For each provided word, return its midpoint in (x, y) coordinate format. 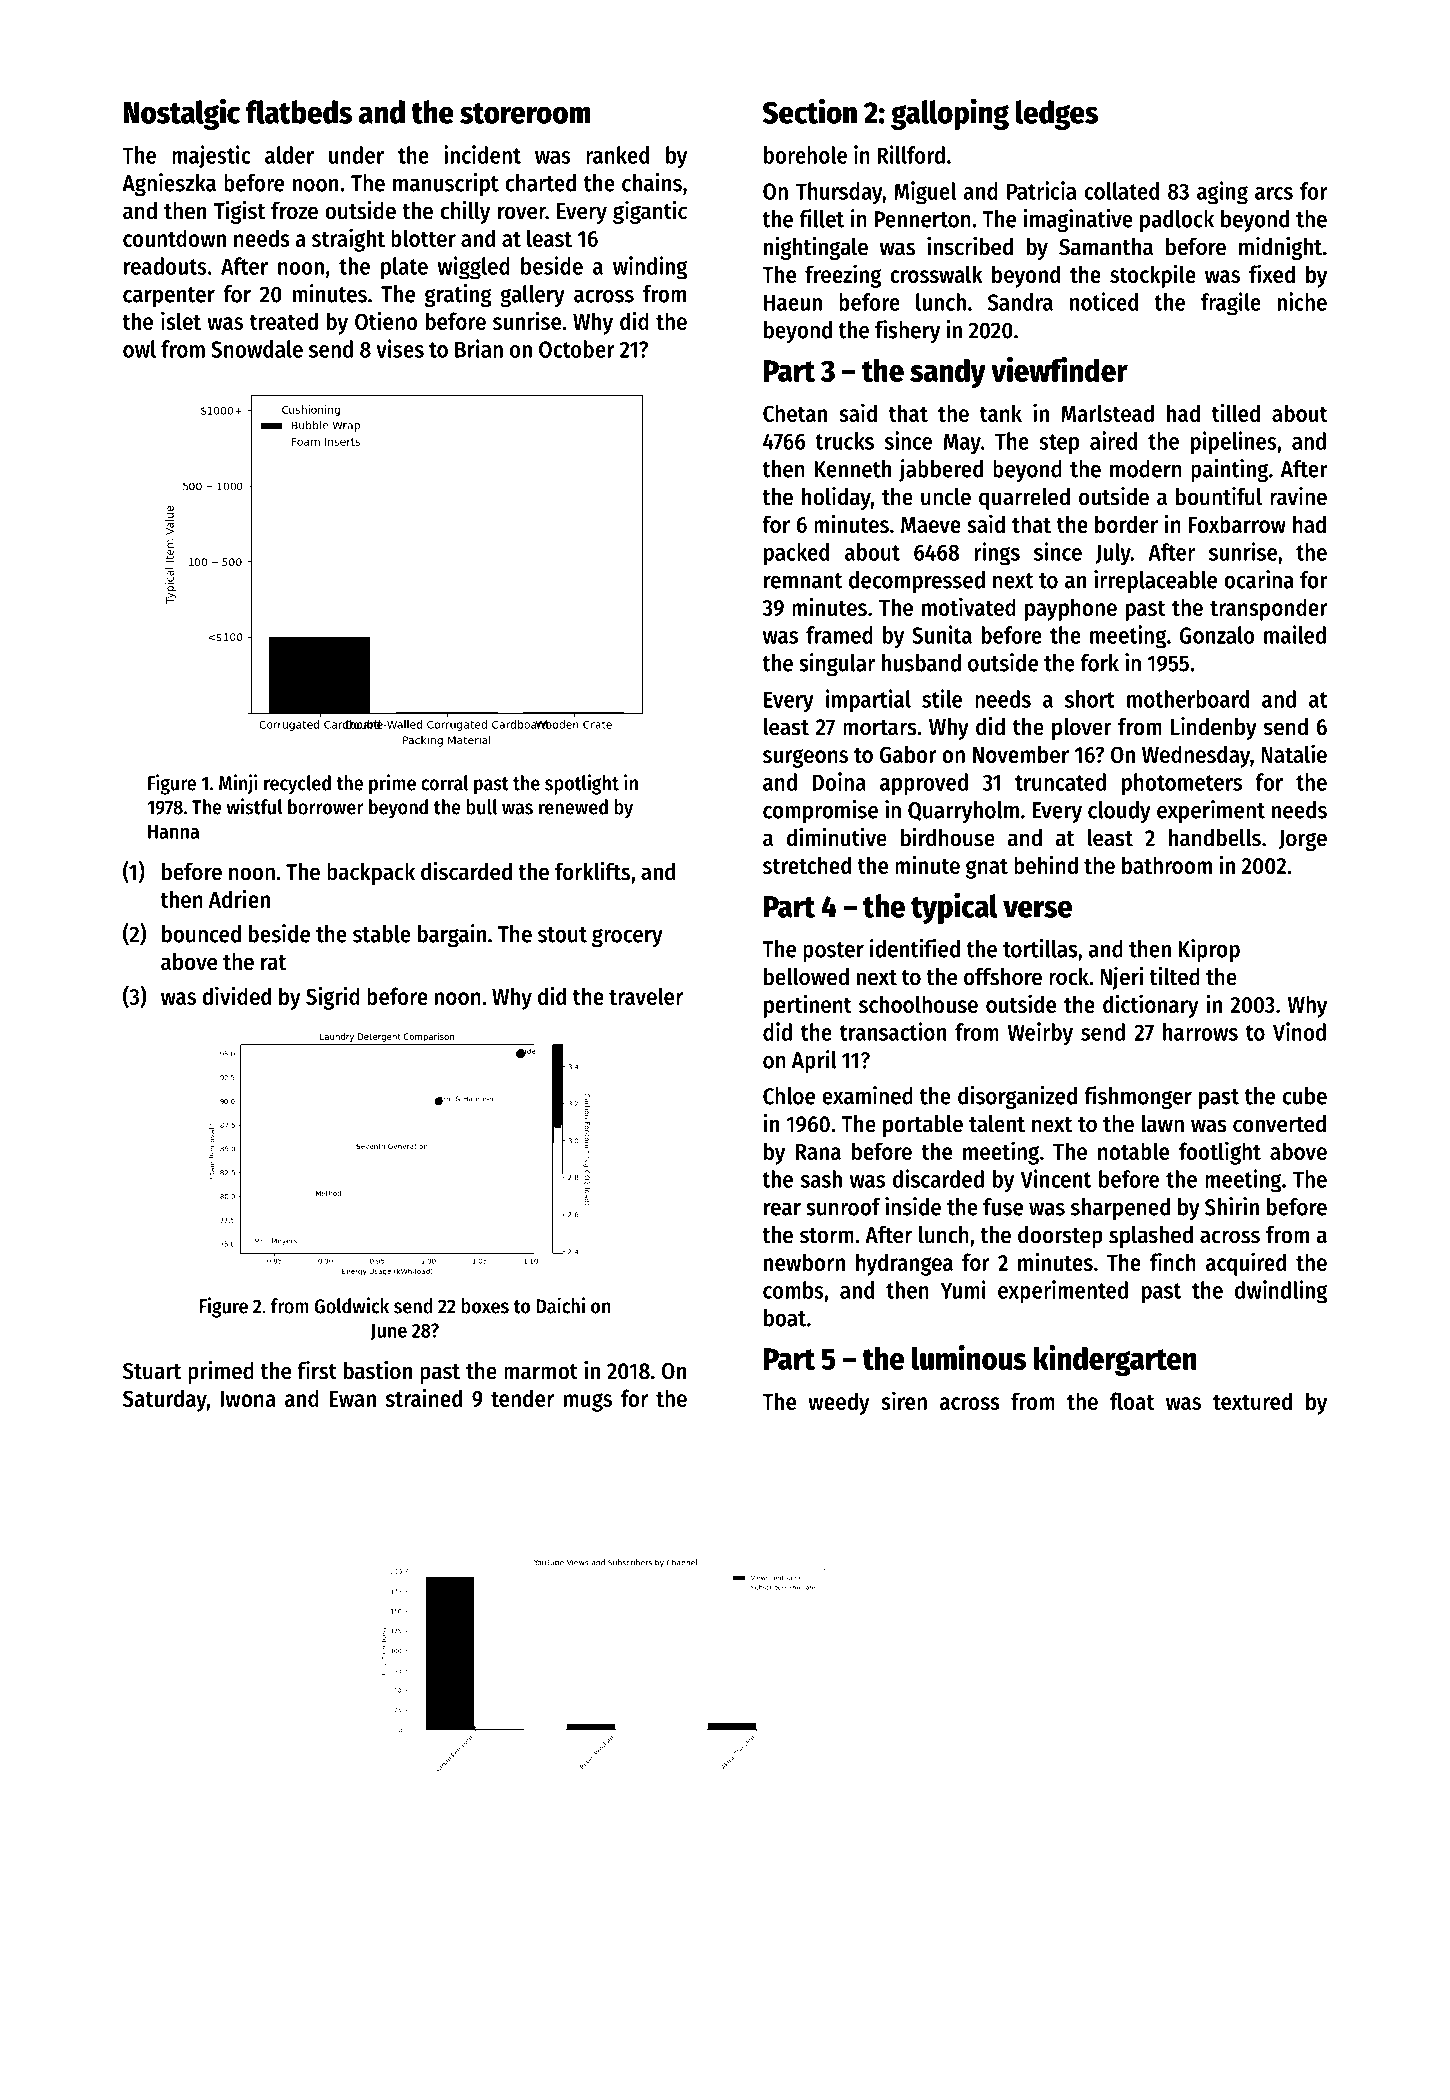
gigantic (650, 212)
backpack (371, 874)
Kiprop (1209, 950)
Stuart (152, 1371)
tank (1001, 413)
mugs (588, 1402)
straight (348, 240)
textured (1252, 1401)
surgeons (805, 758)
